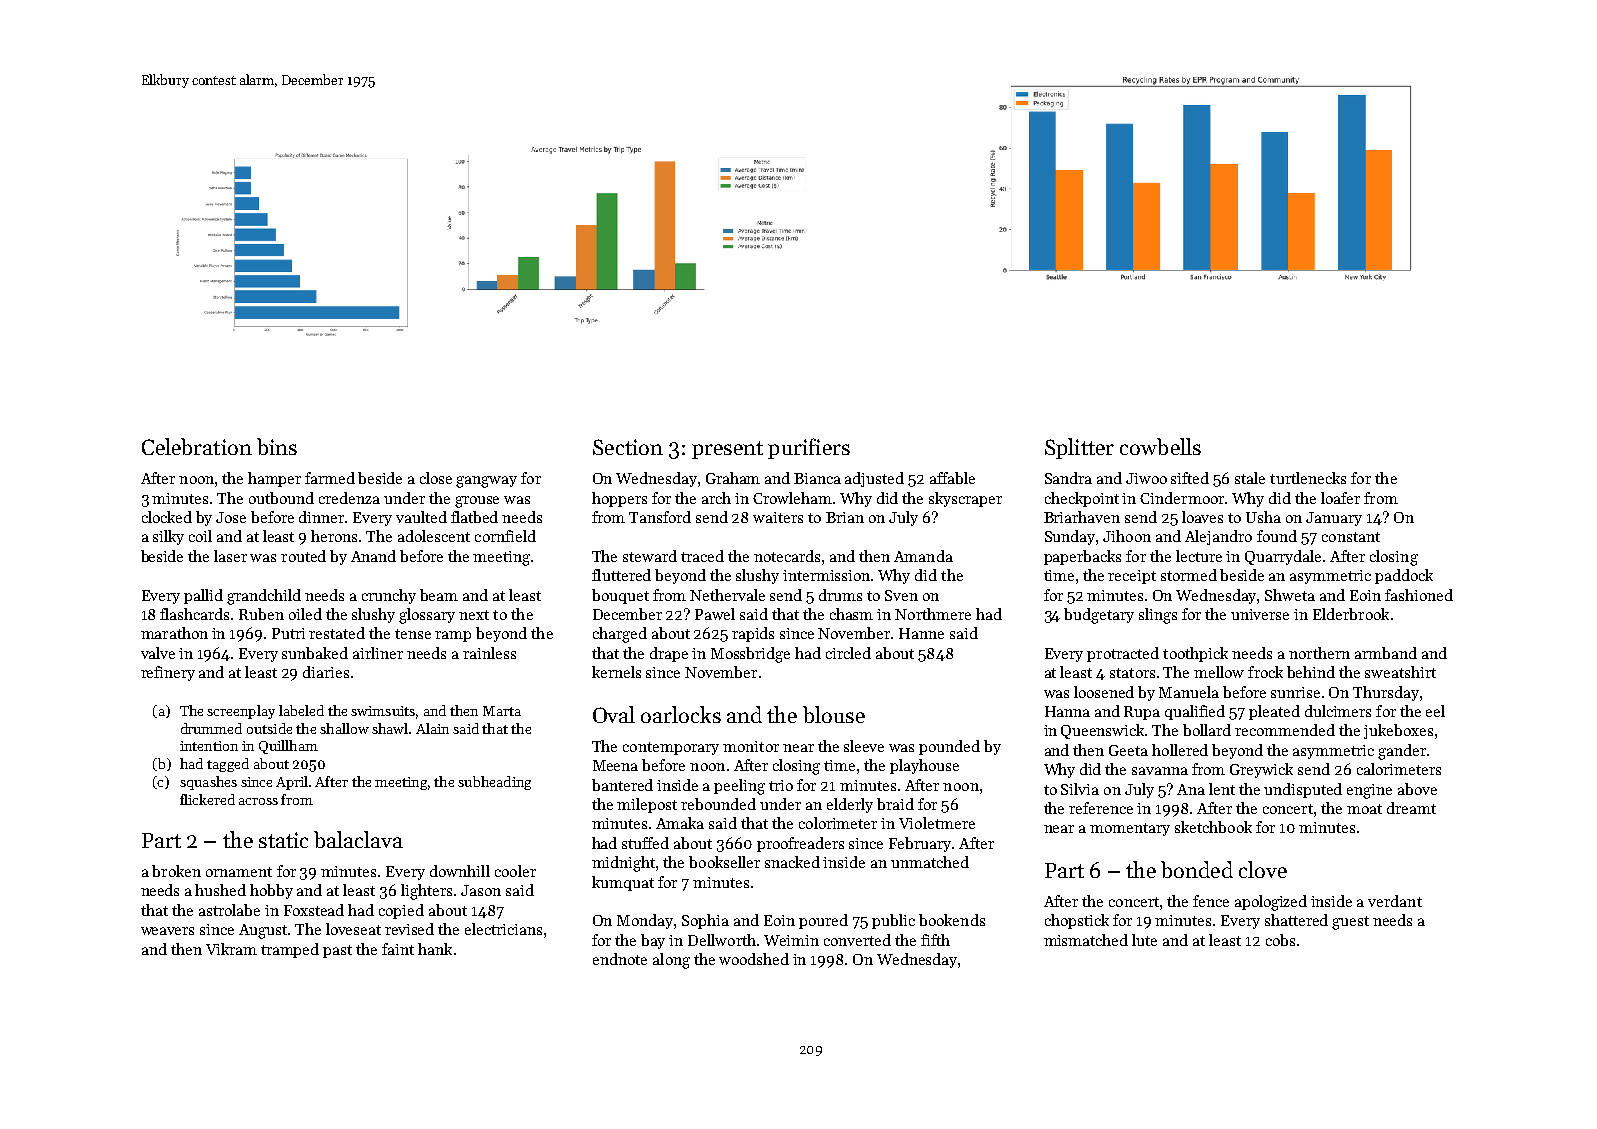 The image size is (1597, 1129). I want to click on gander, so click(1402, 752).
